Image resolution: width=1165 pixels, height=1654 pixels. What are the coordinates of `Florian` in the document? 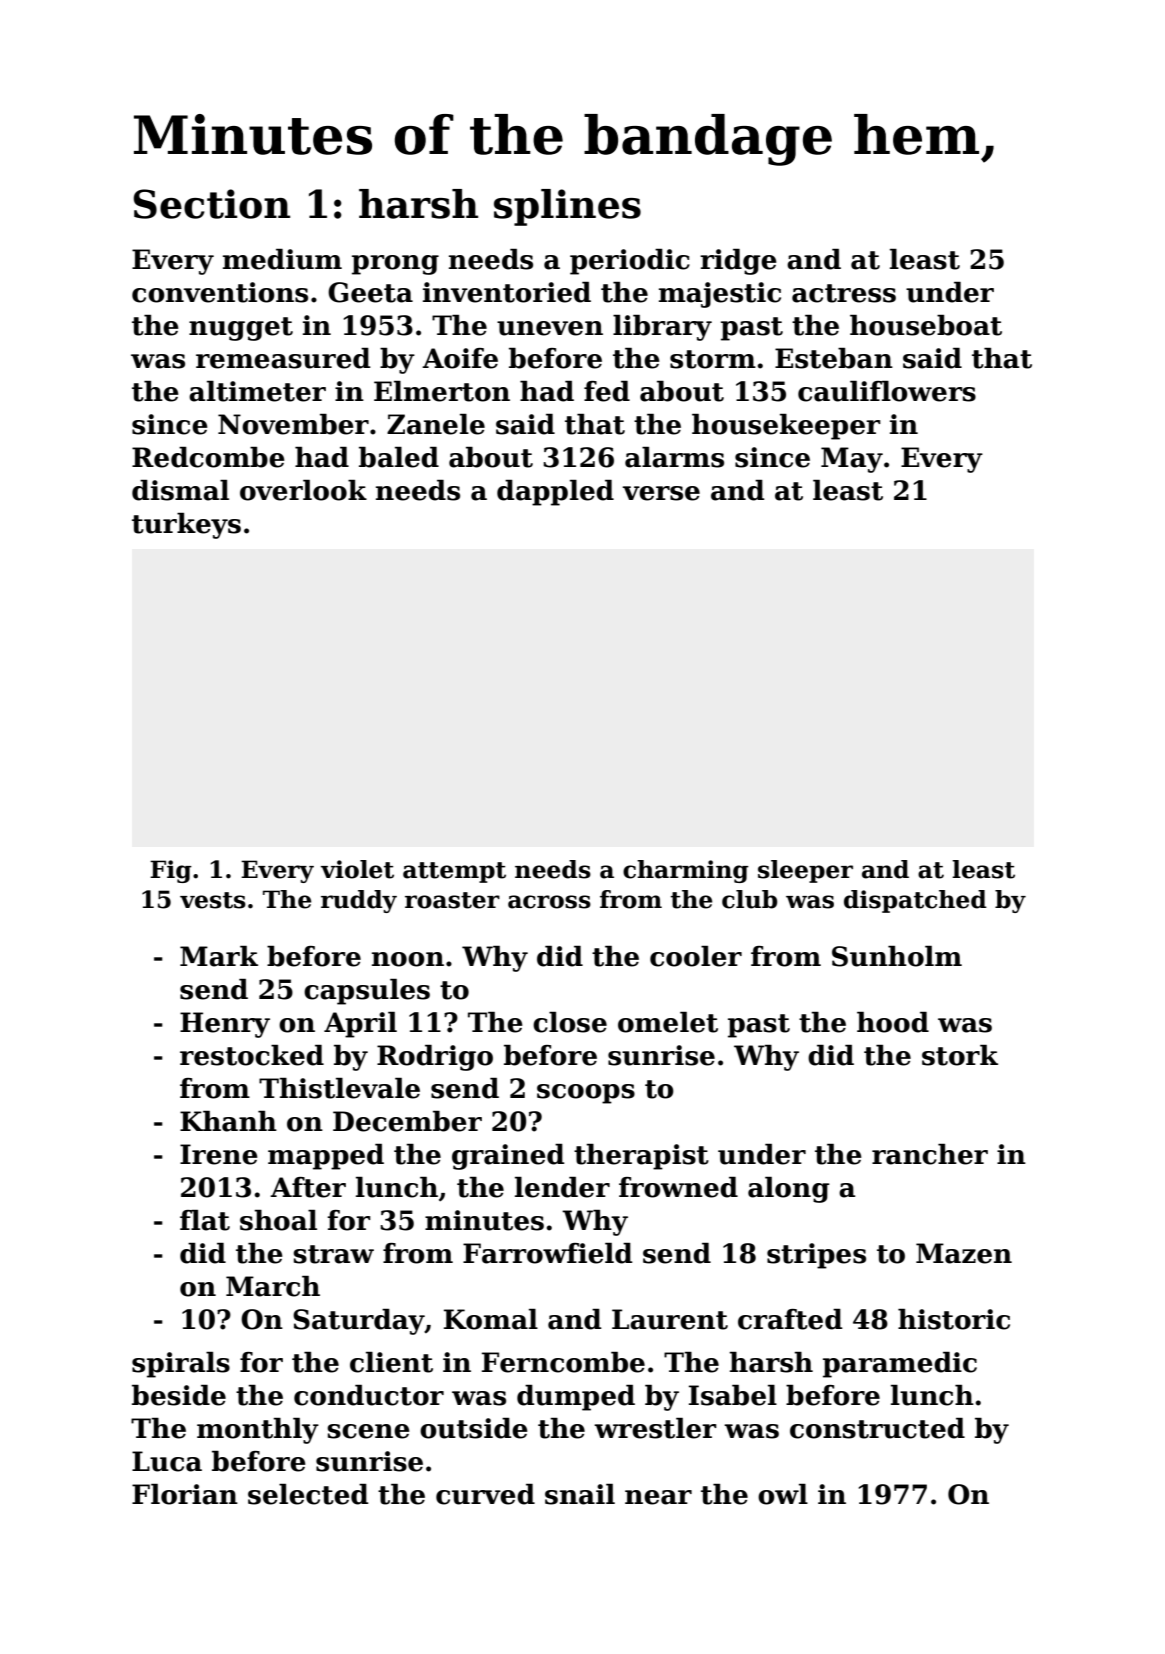 It's located at (185, 1494).
